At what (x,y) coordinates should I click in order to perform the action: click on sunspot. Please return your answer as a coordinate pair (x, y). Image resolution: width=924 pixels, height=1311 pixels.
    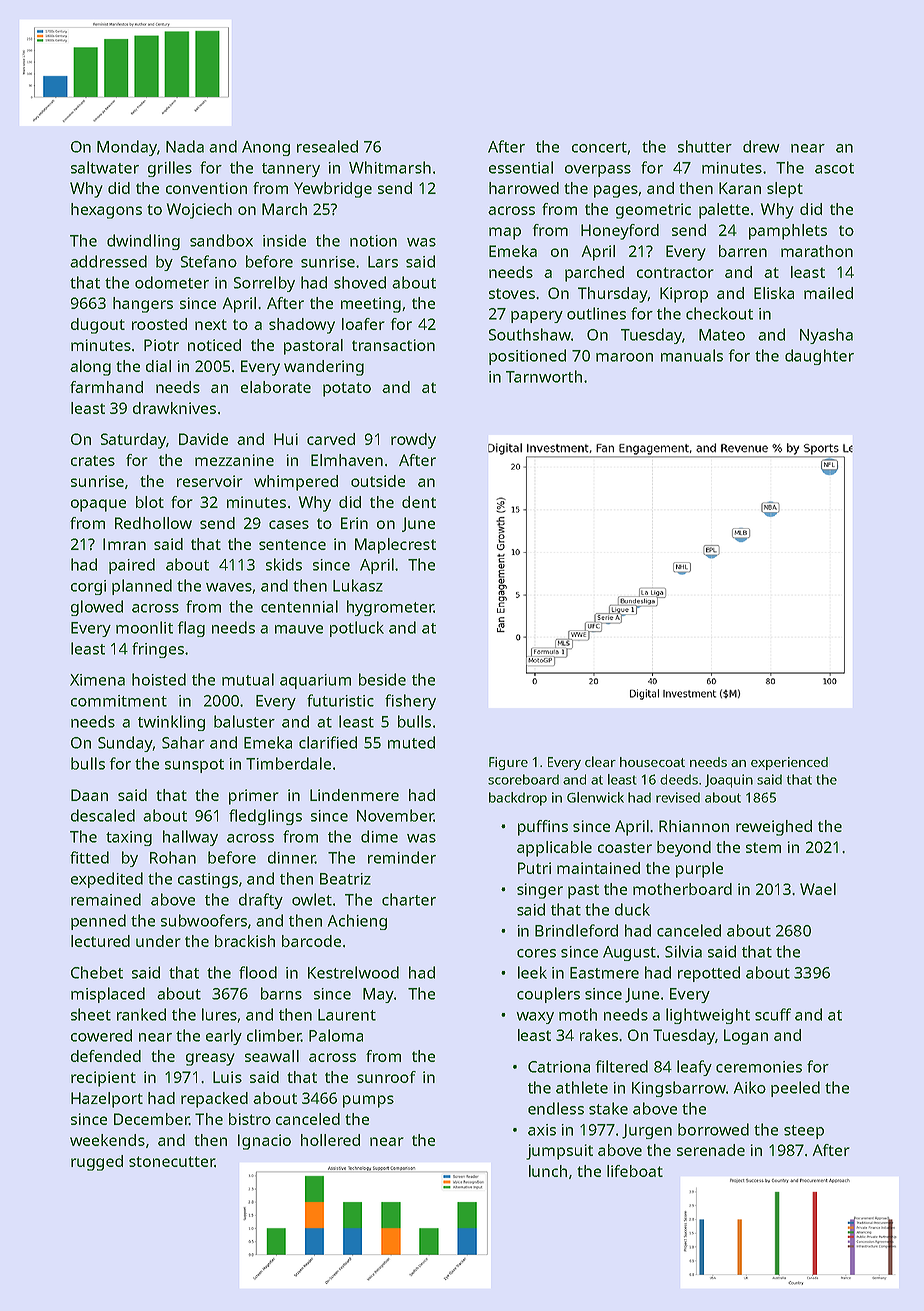
    Looking at the image, I should click on (194, 766).
